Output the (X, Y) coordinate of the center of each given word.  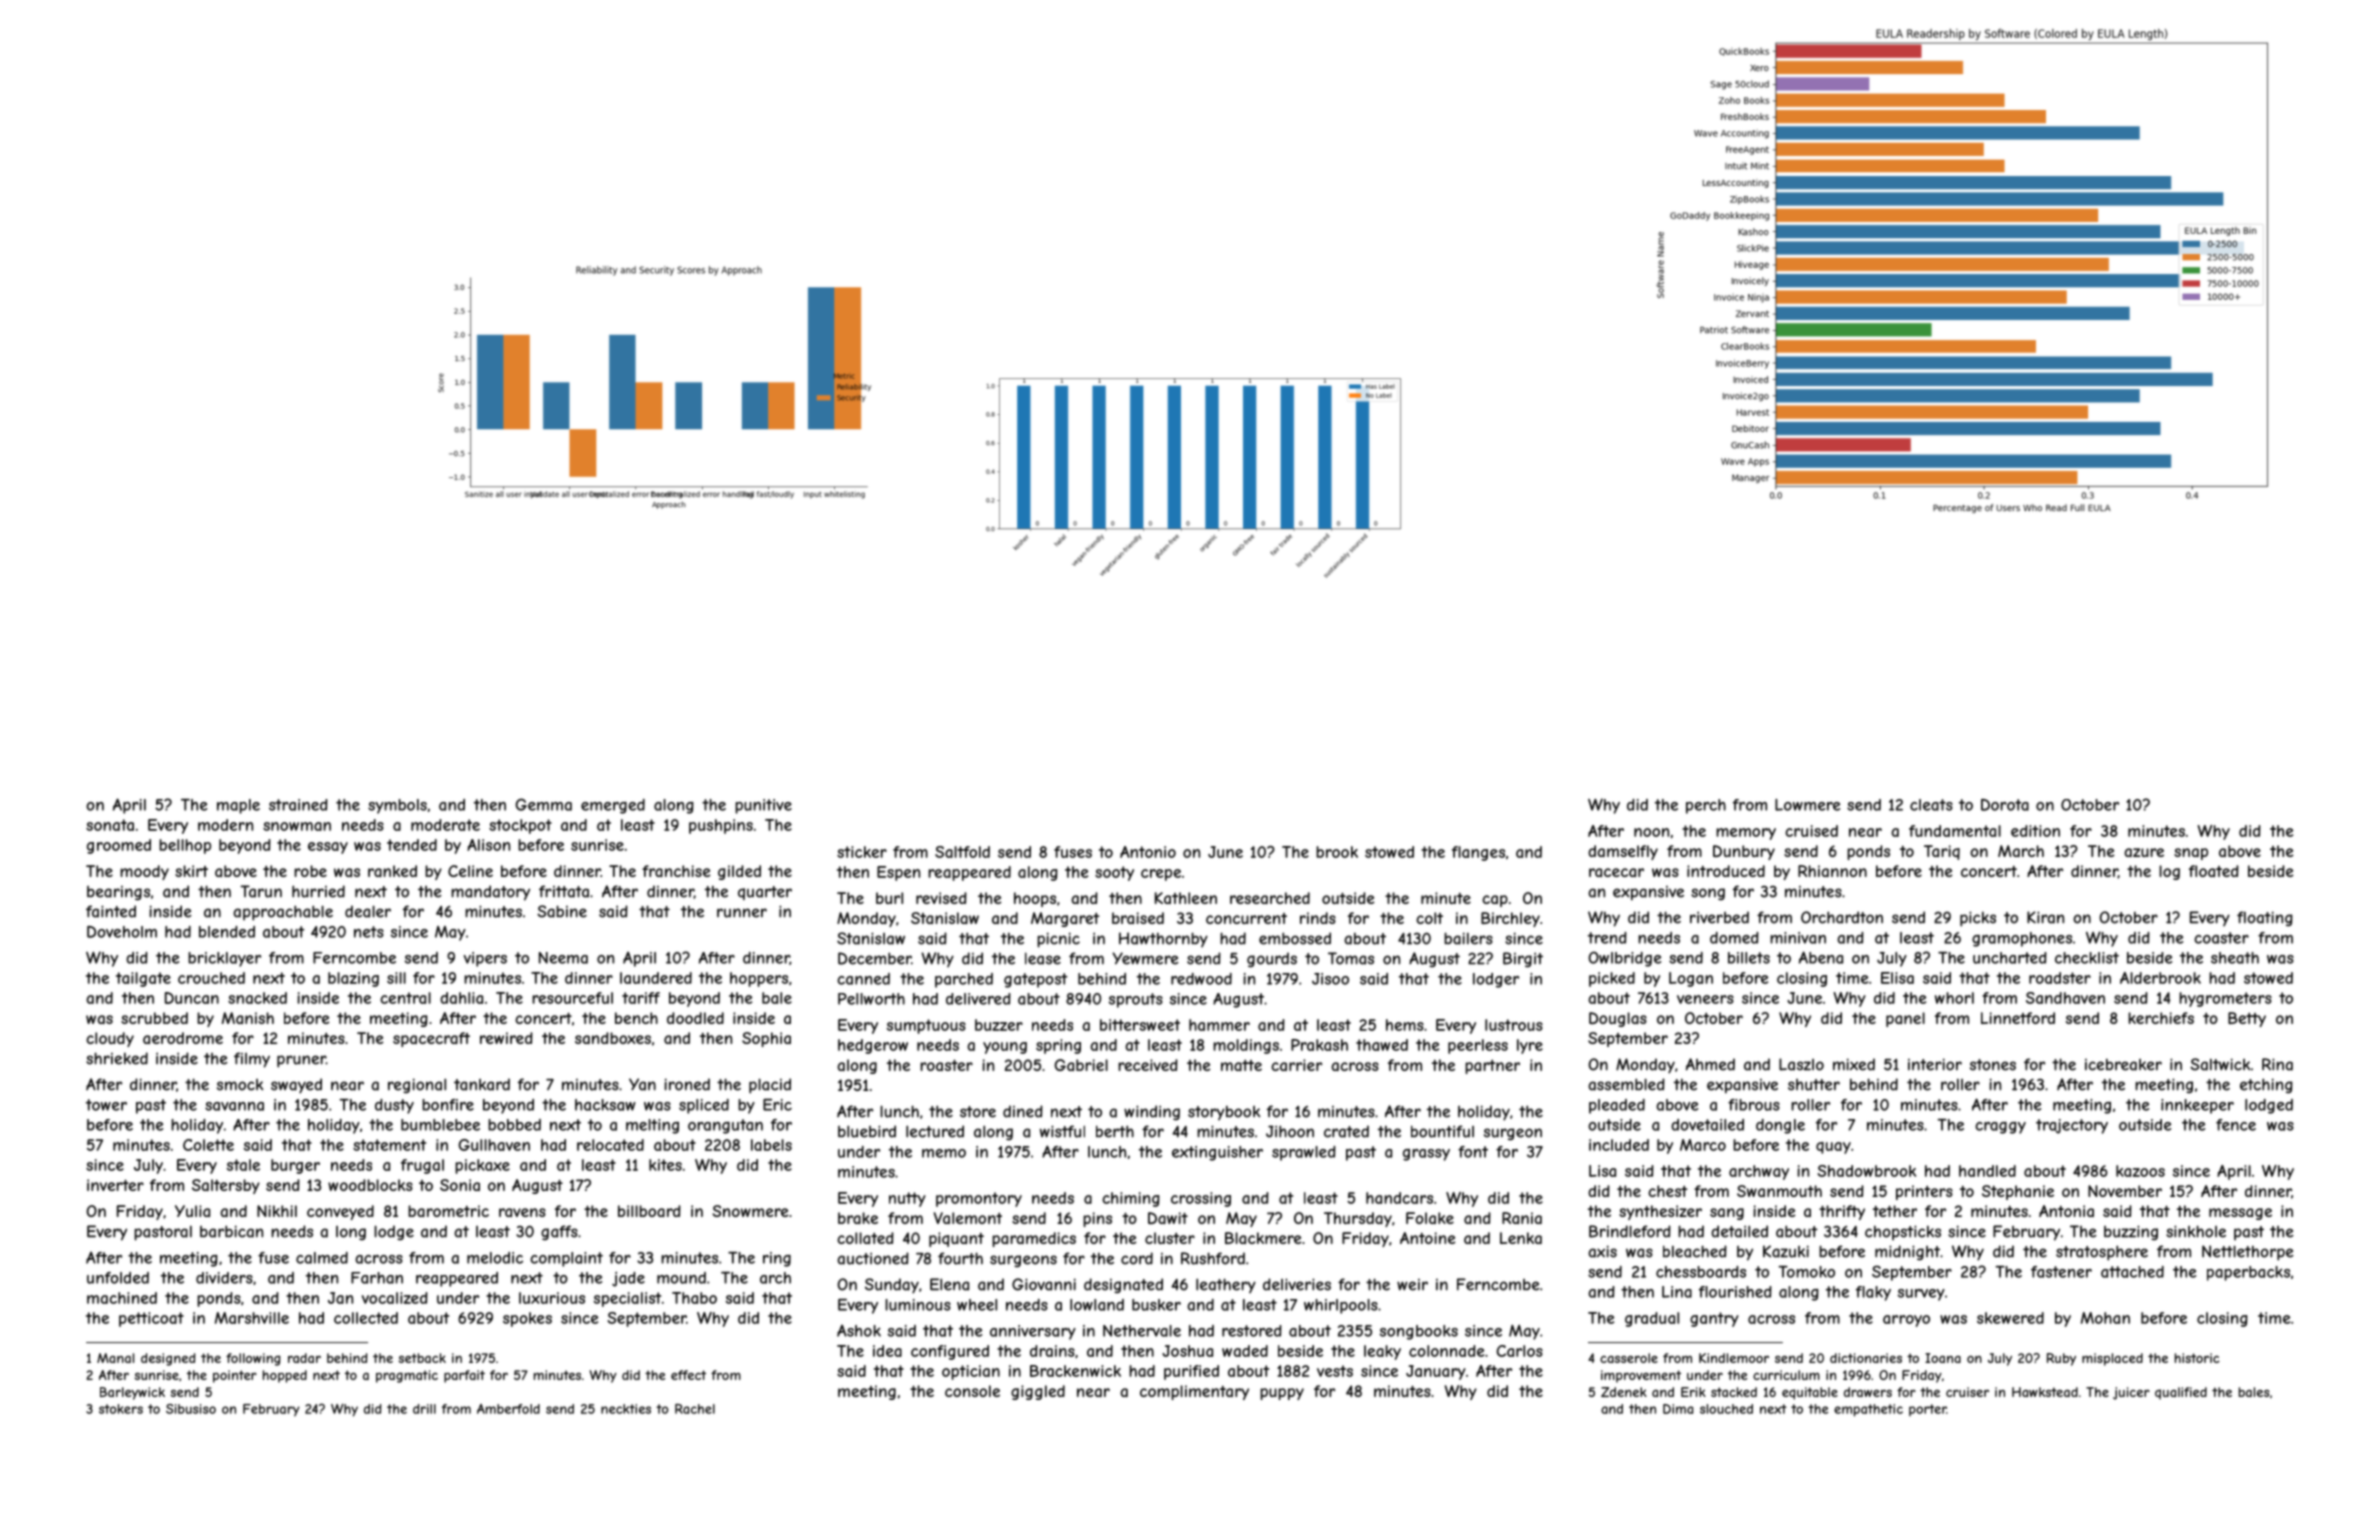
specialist (627, 1299)
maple (238, 806)
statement (389, 1145)
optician (971, 1372)
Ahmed (1710, 1064)
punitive (763, 806)
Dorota (2005, 805)
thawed (1382, 1045)
